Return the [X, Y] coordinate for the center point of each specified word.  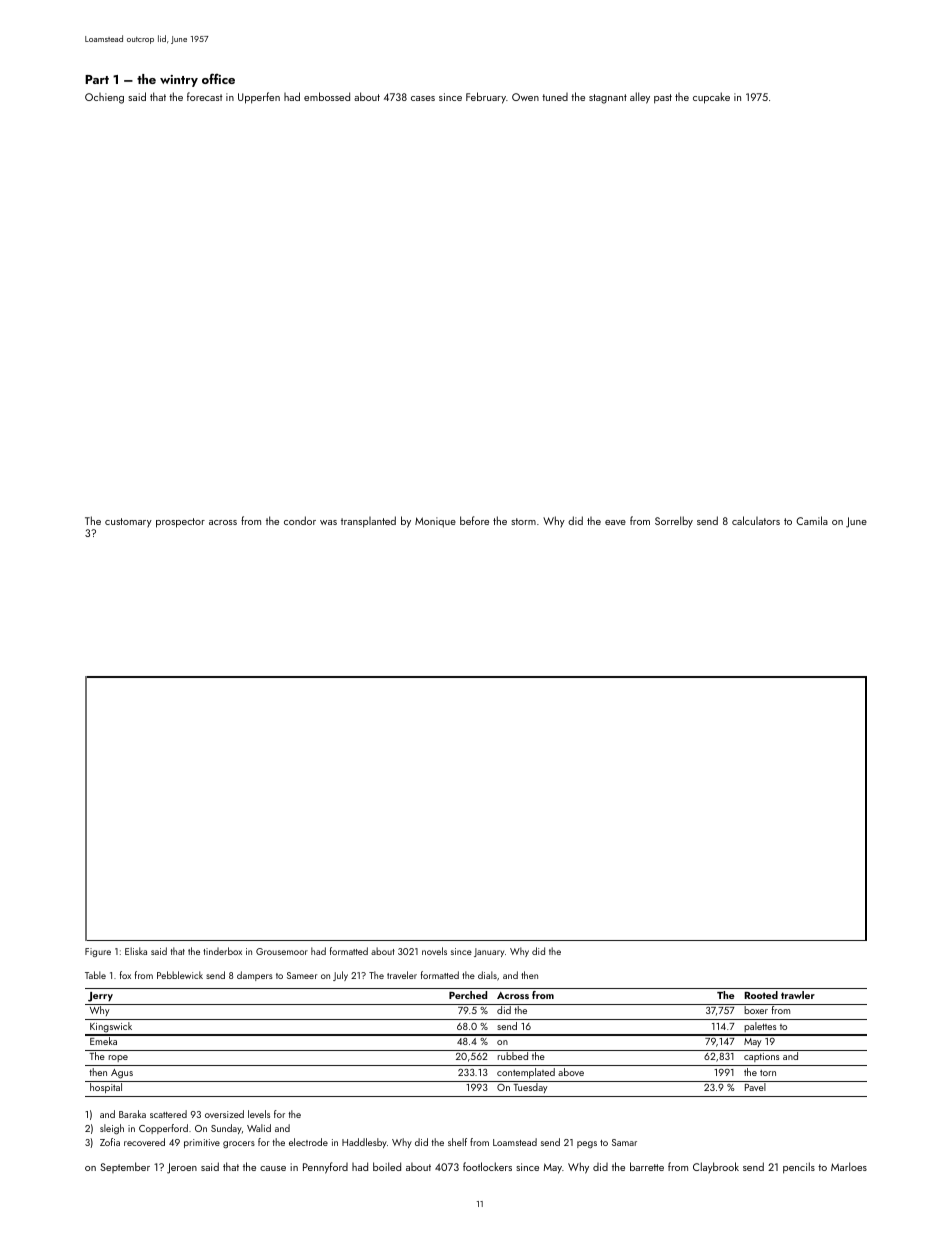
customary [128, 522]
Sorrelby [674, 522]
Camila [812, 520]
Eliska [136, 951]
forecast [204, 96]
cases [423, 98]
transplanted [368, 522]
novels [434, 951]
